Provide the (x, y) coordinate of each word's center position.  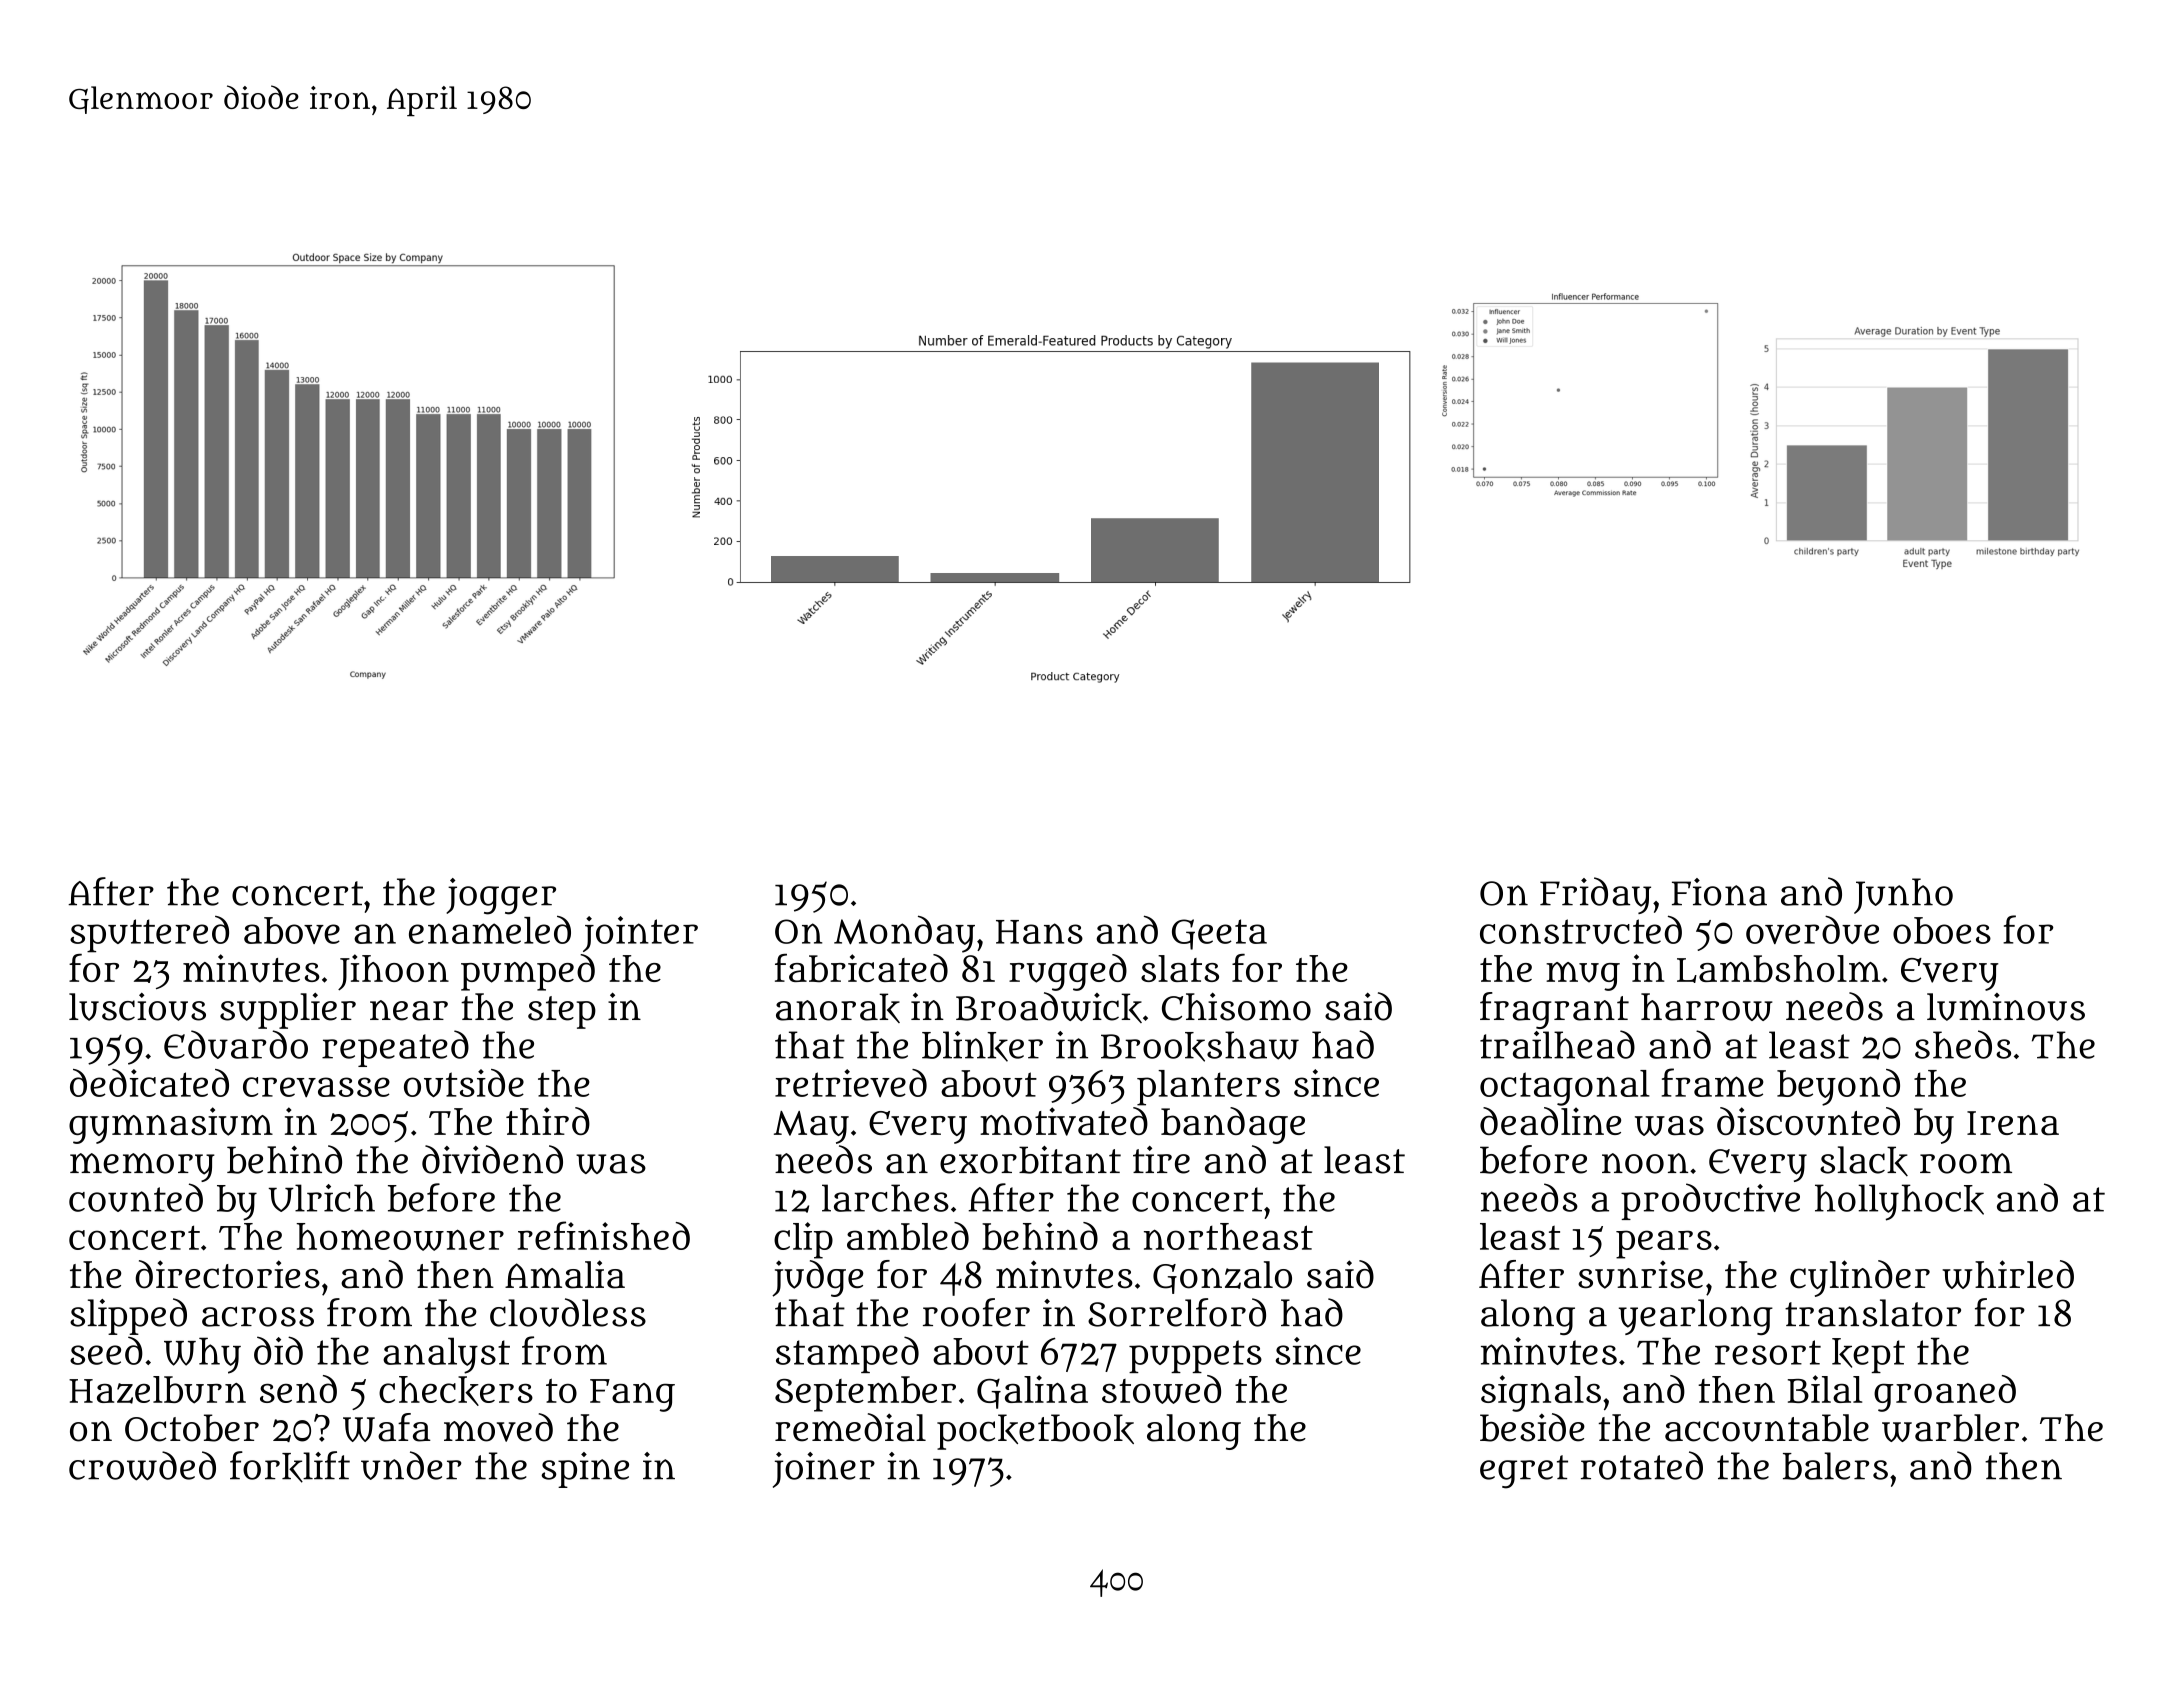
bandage (1233, 1125)
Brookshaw (1200, 1046)
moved (498, 1427)
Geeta (1219, 934)
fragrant (1554, 1010)
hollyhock (1899, 1202)
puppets (1195, 1356)
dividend (492, 1159)
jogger (501, 896)
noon (1645, 1163)
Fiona (1719, 892)
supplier (288, 1011)
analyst (446, 1355)
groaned (1945, 1393)
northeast (1228, 1236)
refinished (604, 1235)
